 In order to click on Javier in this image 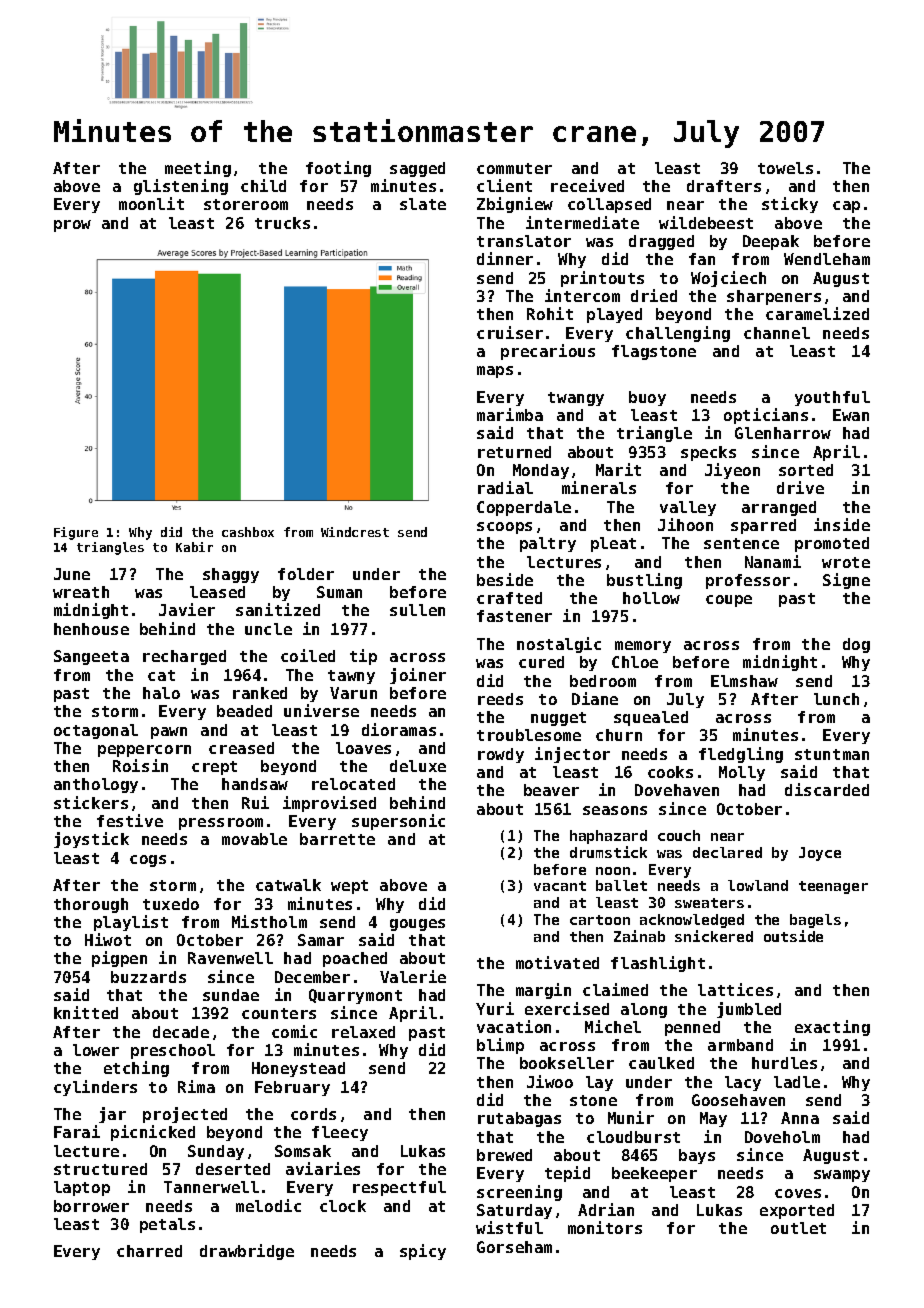, I will do `click(187, 609)`.
